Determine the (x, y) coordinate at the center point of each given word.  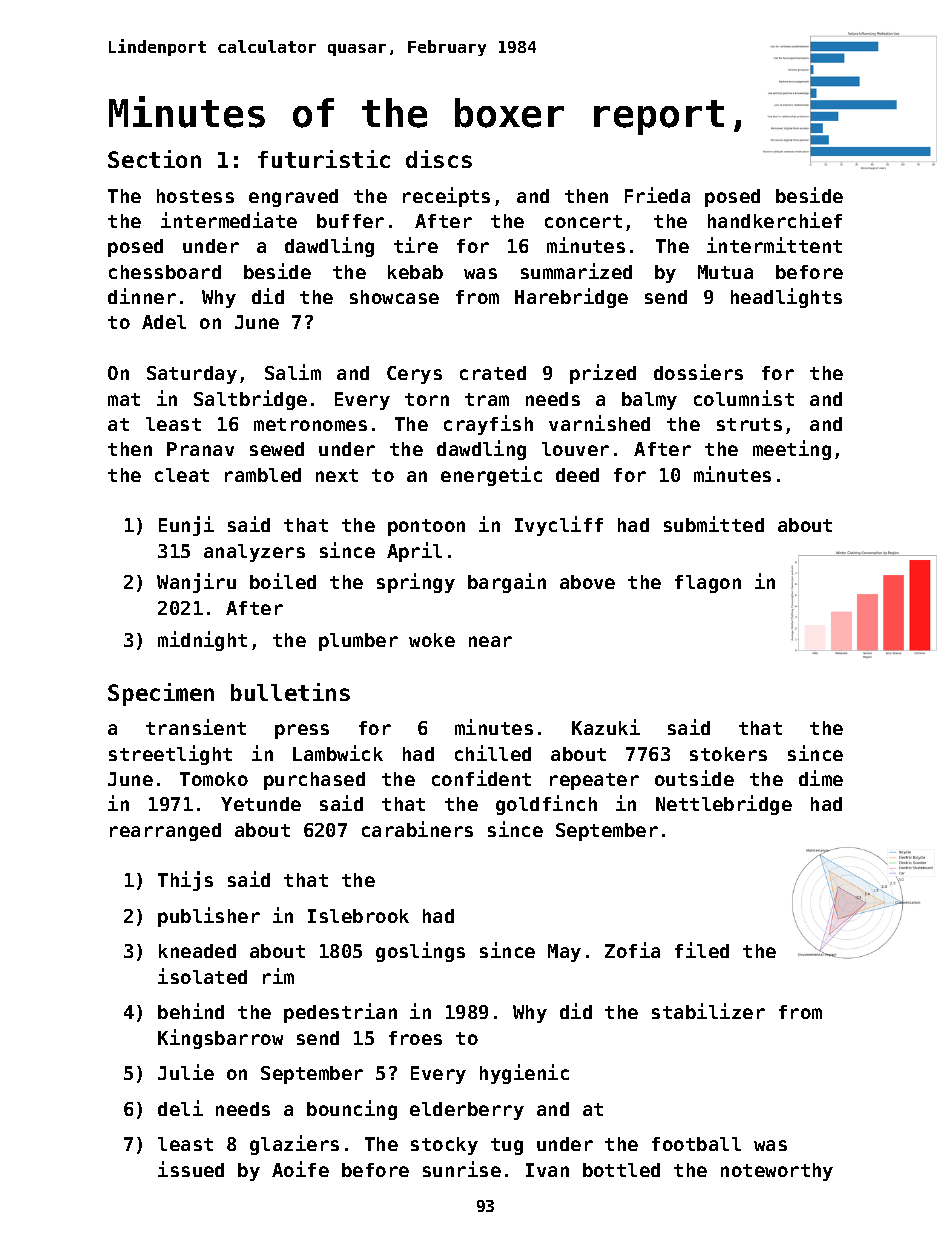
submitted (714, 524)
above (587, 582)
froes (415, 1038)
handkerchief (775, 220)
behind (191, 1011)
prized (603, 374)
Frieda (657, 195)
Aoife (300, 1169)
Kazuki (606, 727)
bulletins (290, 692)
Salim (293, 372)
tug (507, 1146)
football (696, 1144)
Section (154, 159)
